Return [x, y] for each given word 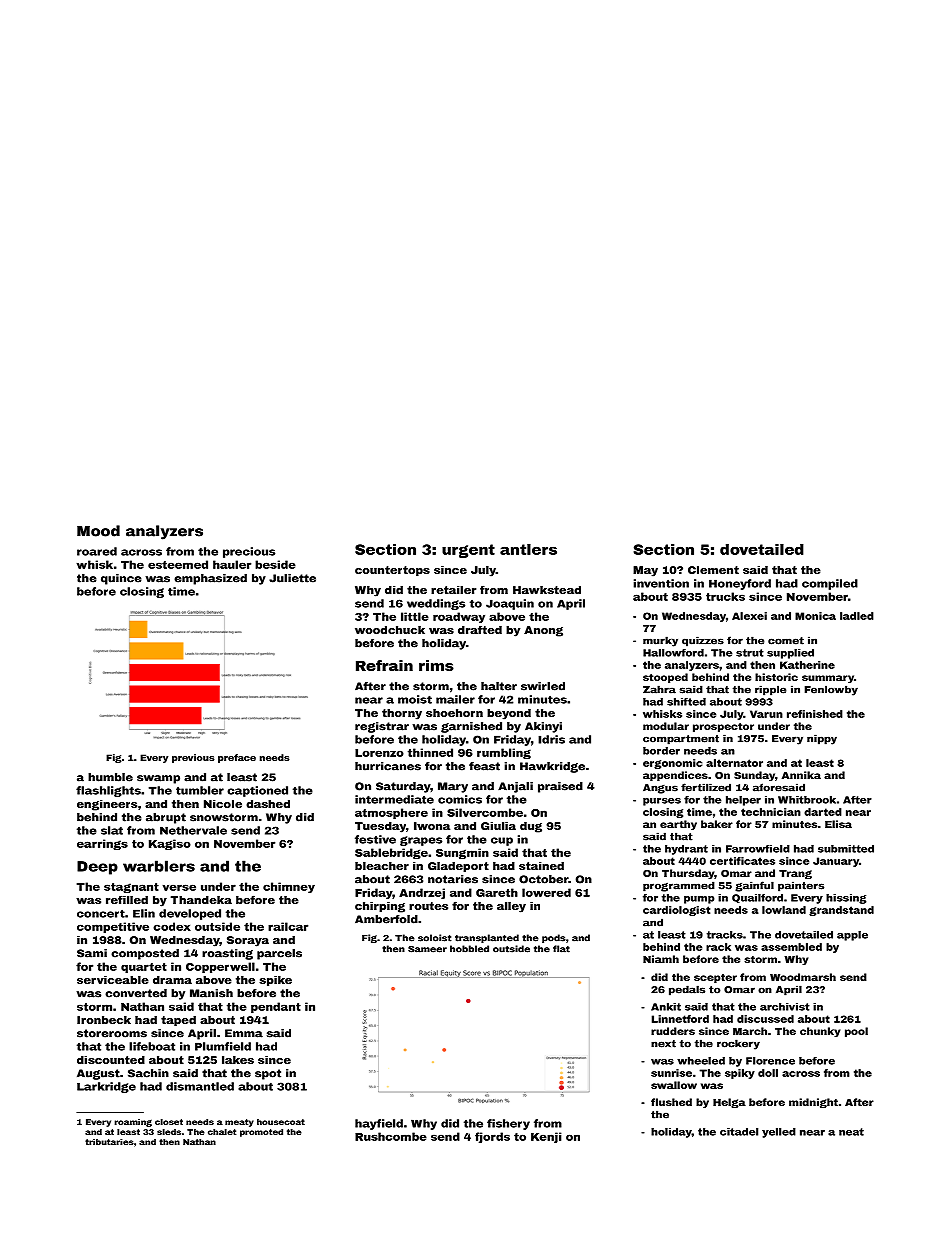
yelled [779, 1133]
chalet [222, 1132]
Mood [98, 531]
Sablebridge [391, 853]
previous [193, 758]
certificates [742, 861]
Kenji [546, 1137]
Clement [713, 570]
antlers [528, 549]
